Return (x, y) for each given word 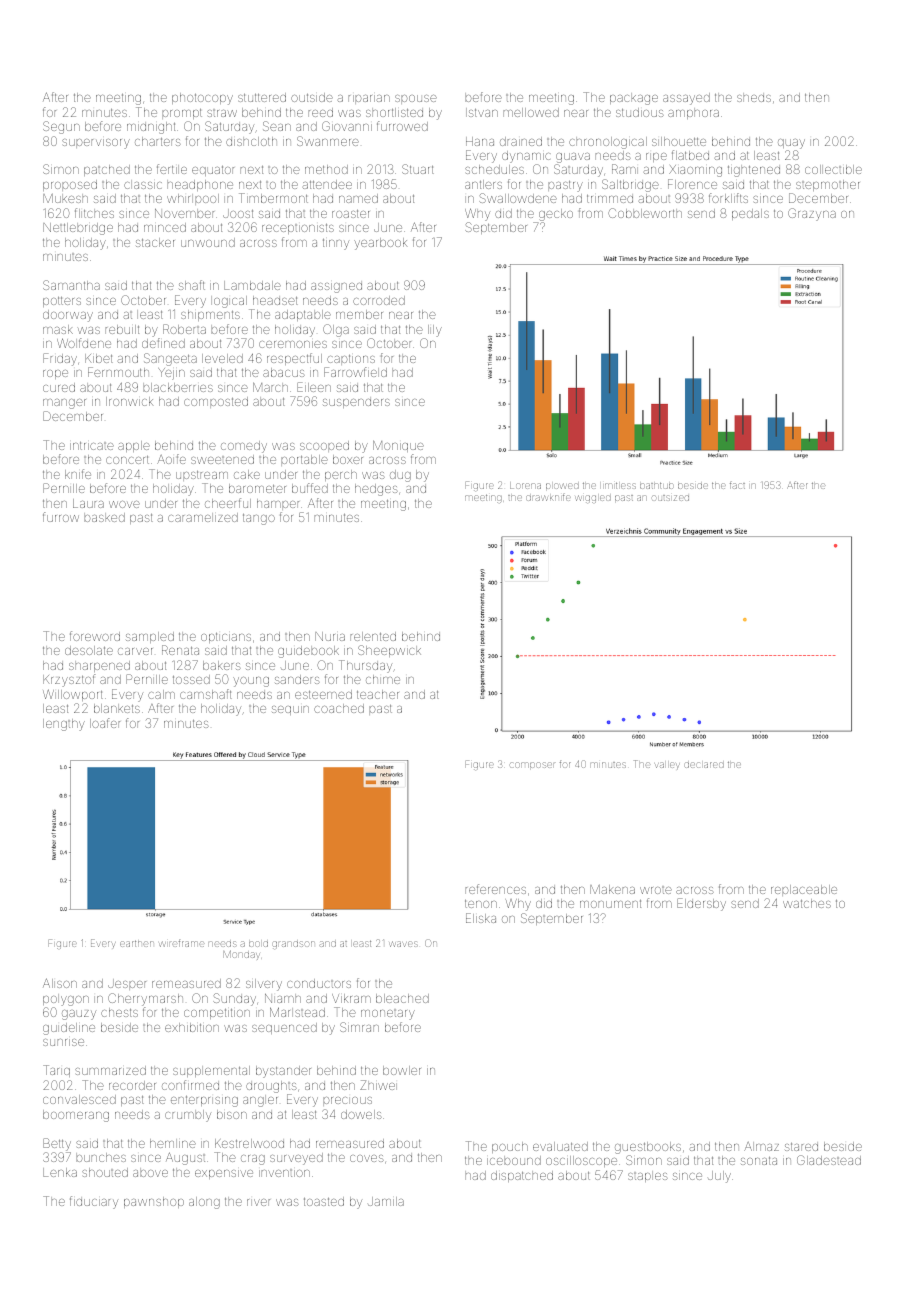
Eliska (481, 918)
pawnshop (154, 1202)
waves (404, 944)
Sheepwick (389, 651)
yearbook (380, 244)
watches (807, 903)
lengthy (64, 725)
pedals (750, 214)
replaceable (804, 890)
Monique (398, 446)
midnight (151, 128)
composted (216, 402)
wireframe (182, 943)
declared (704, 765)
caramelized (203, 517)
